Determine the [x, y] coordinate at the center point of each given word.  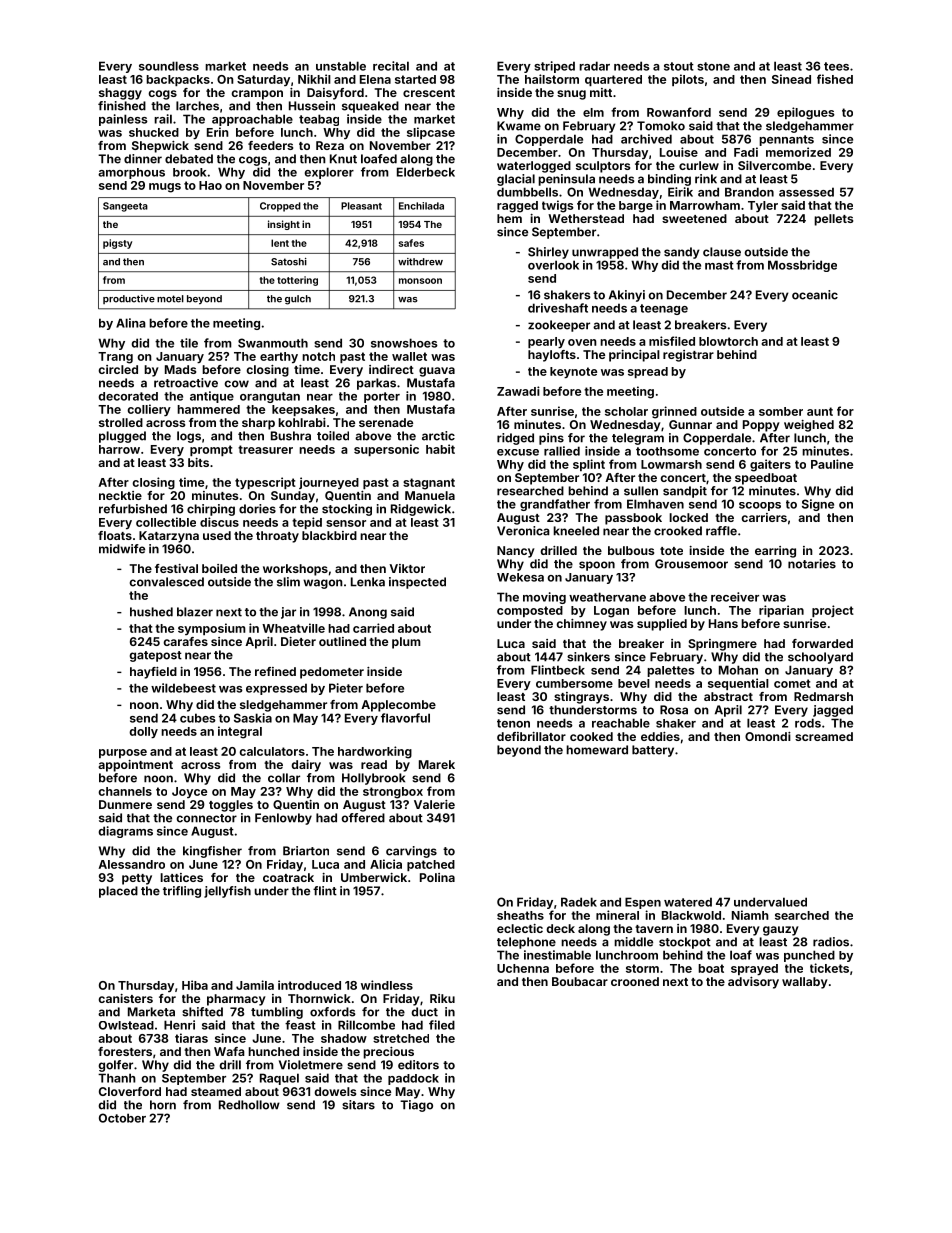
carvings [411, 852]
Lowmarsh [671, 464]
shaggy [120, 94]
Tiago [416, 1106]
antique [212, 397]
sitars [358, 1105]
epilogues [806, 113]
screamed [824, 736]
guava [437, 372]
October [122, 1118]
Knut [343, 159]
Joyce [189, 792]
